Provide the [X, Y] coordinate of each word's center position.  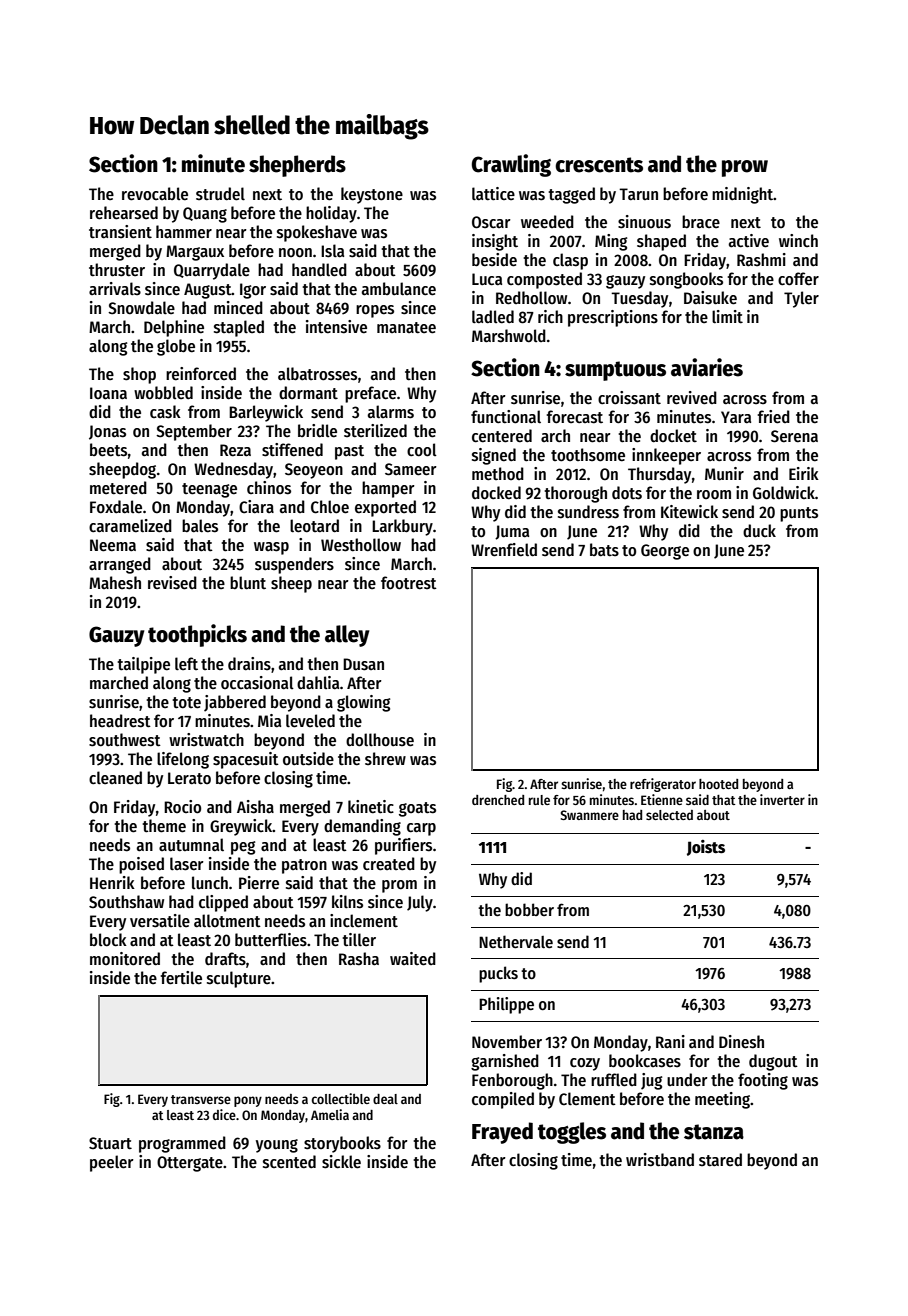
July [420, 903]
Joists [706, 848]
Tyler [801, 299]
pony [248, 1101]
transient [120, 232]
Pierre [259, 883]
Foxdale [116, 507]
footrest [409, 583]
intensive [336, 327]
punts [799, 514]
